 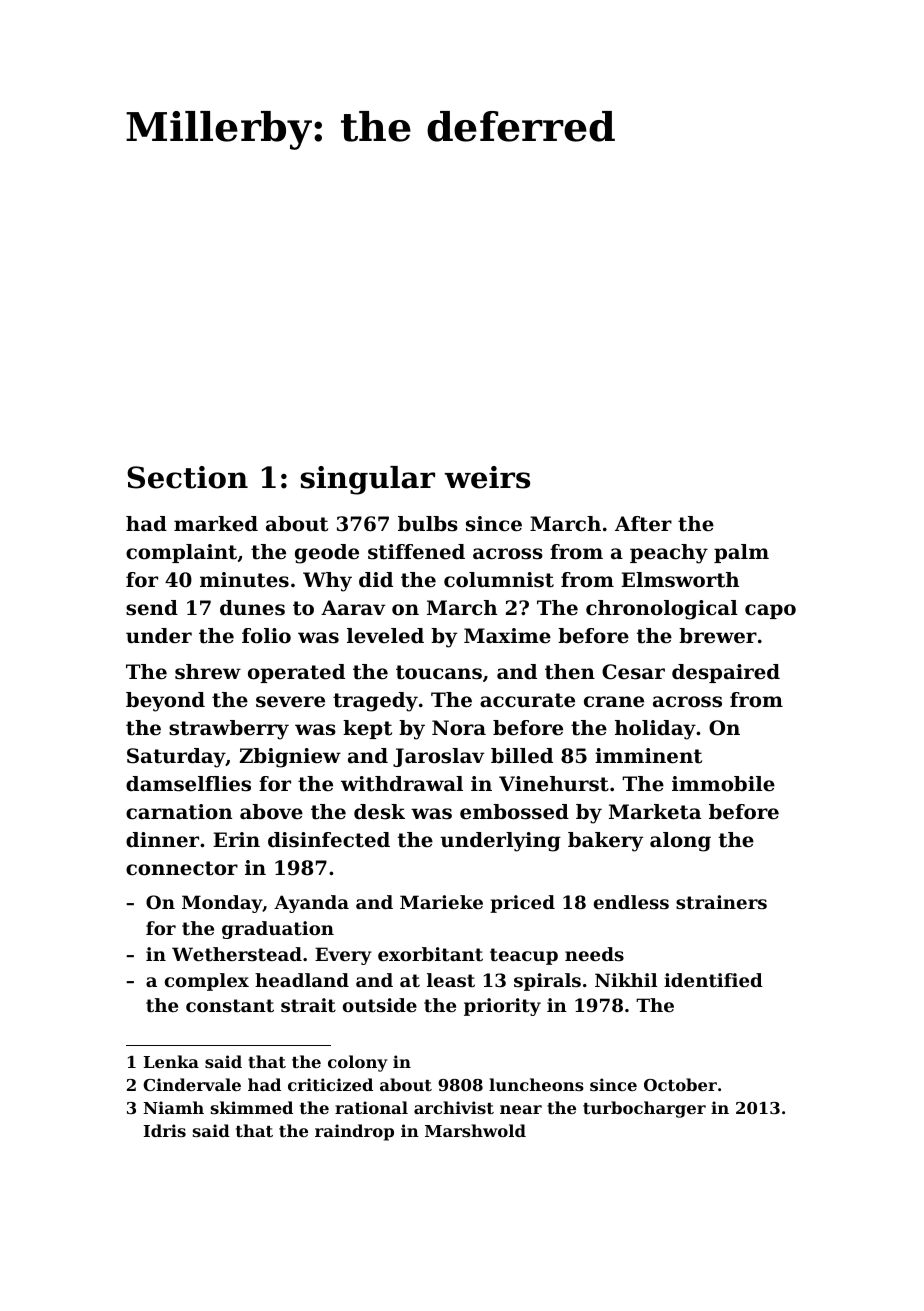 What do you see at coordinates (524, 956) in the page?
I see `teacup` at bounding box center [524, 956].
